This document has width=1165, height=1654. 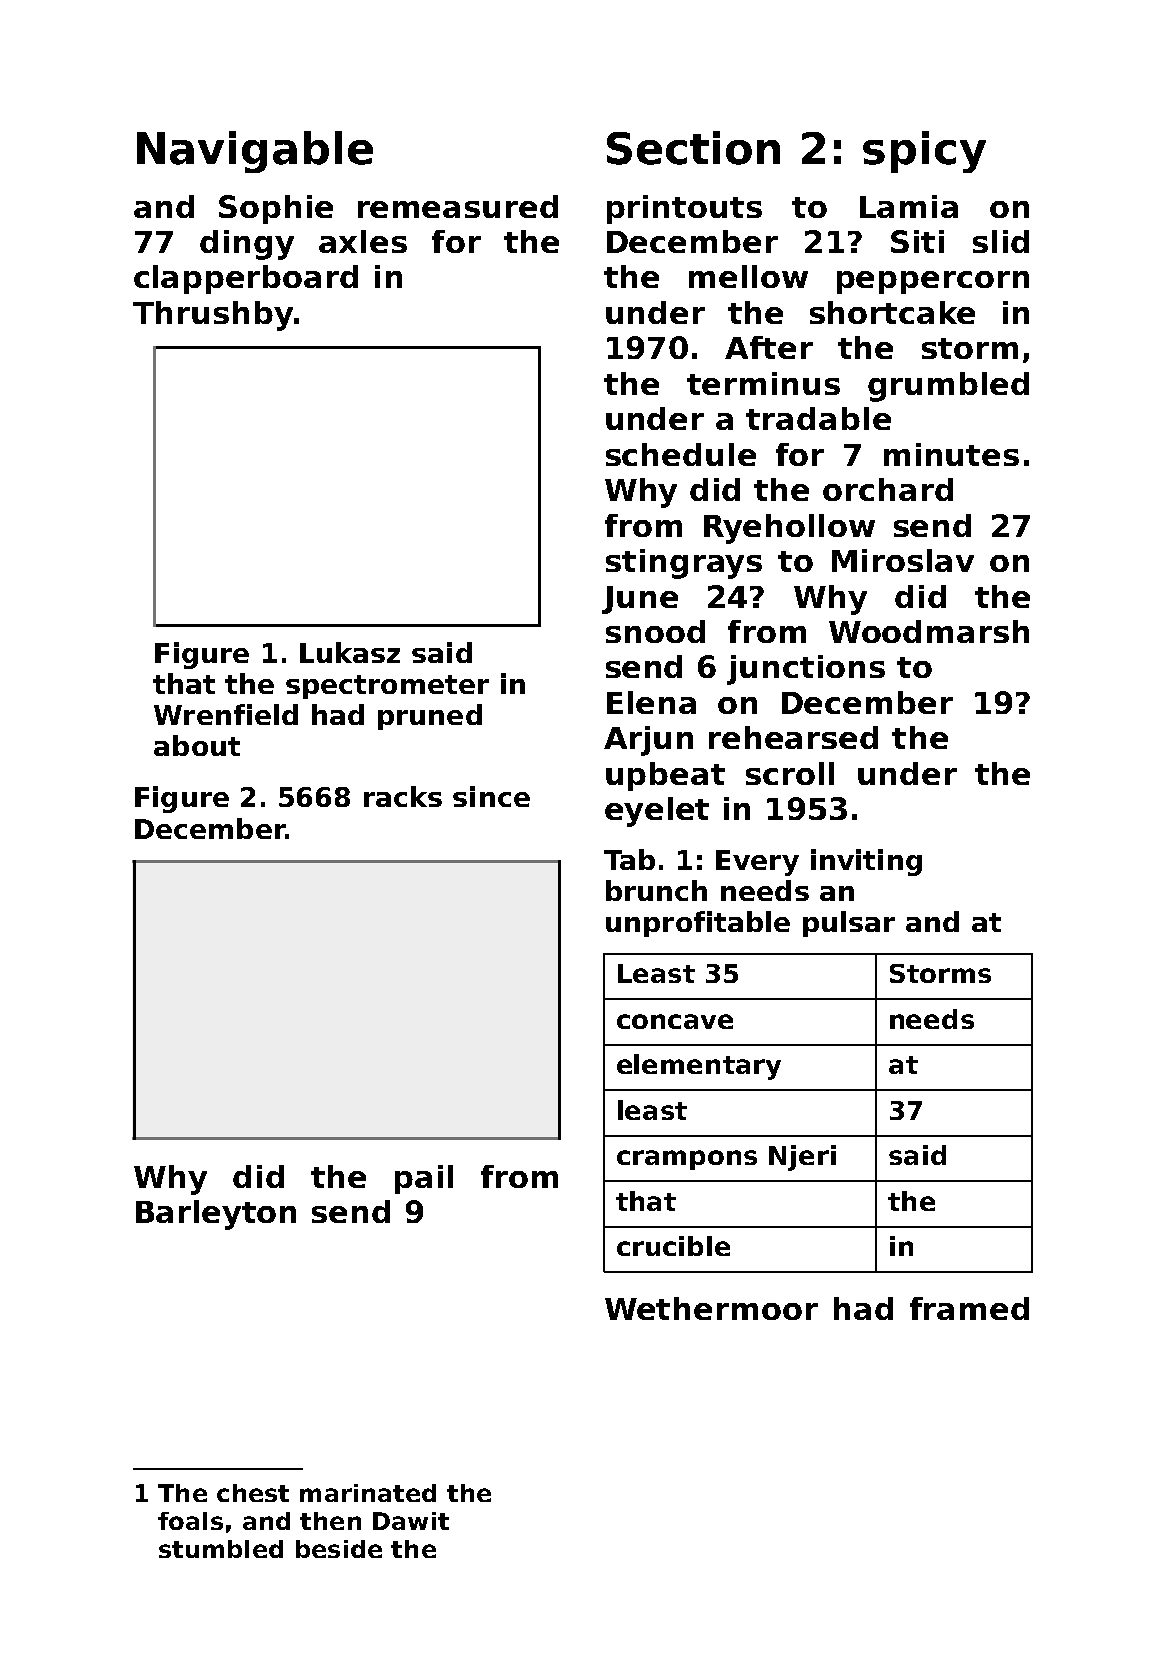 What do you see at coordinates (255, 152) in the document?
I see `Navigable` at bounding box center [255, 152].
